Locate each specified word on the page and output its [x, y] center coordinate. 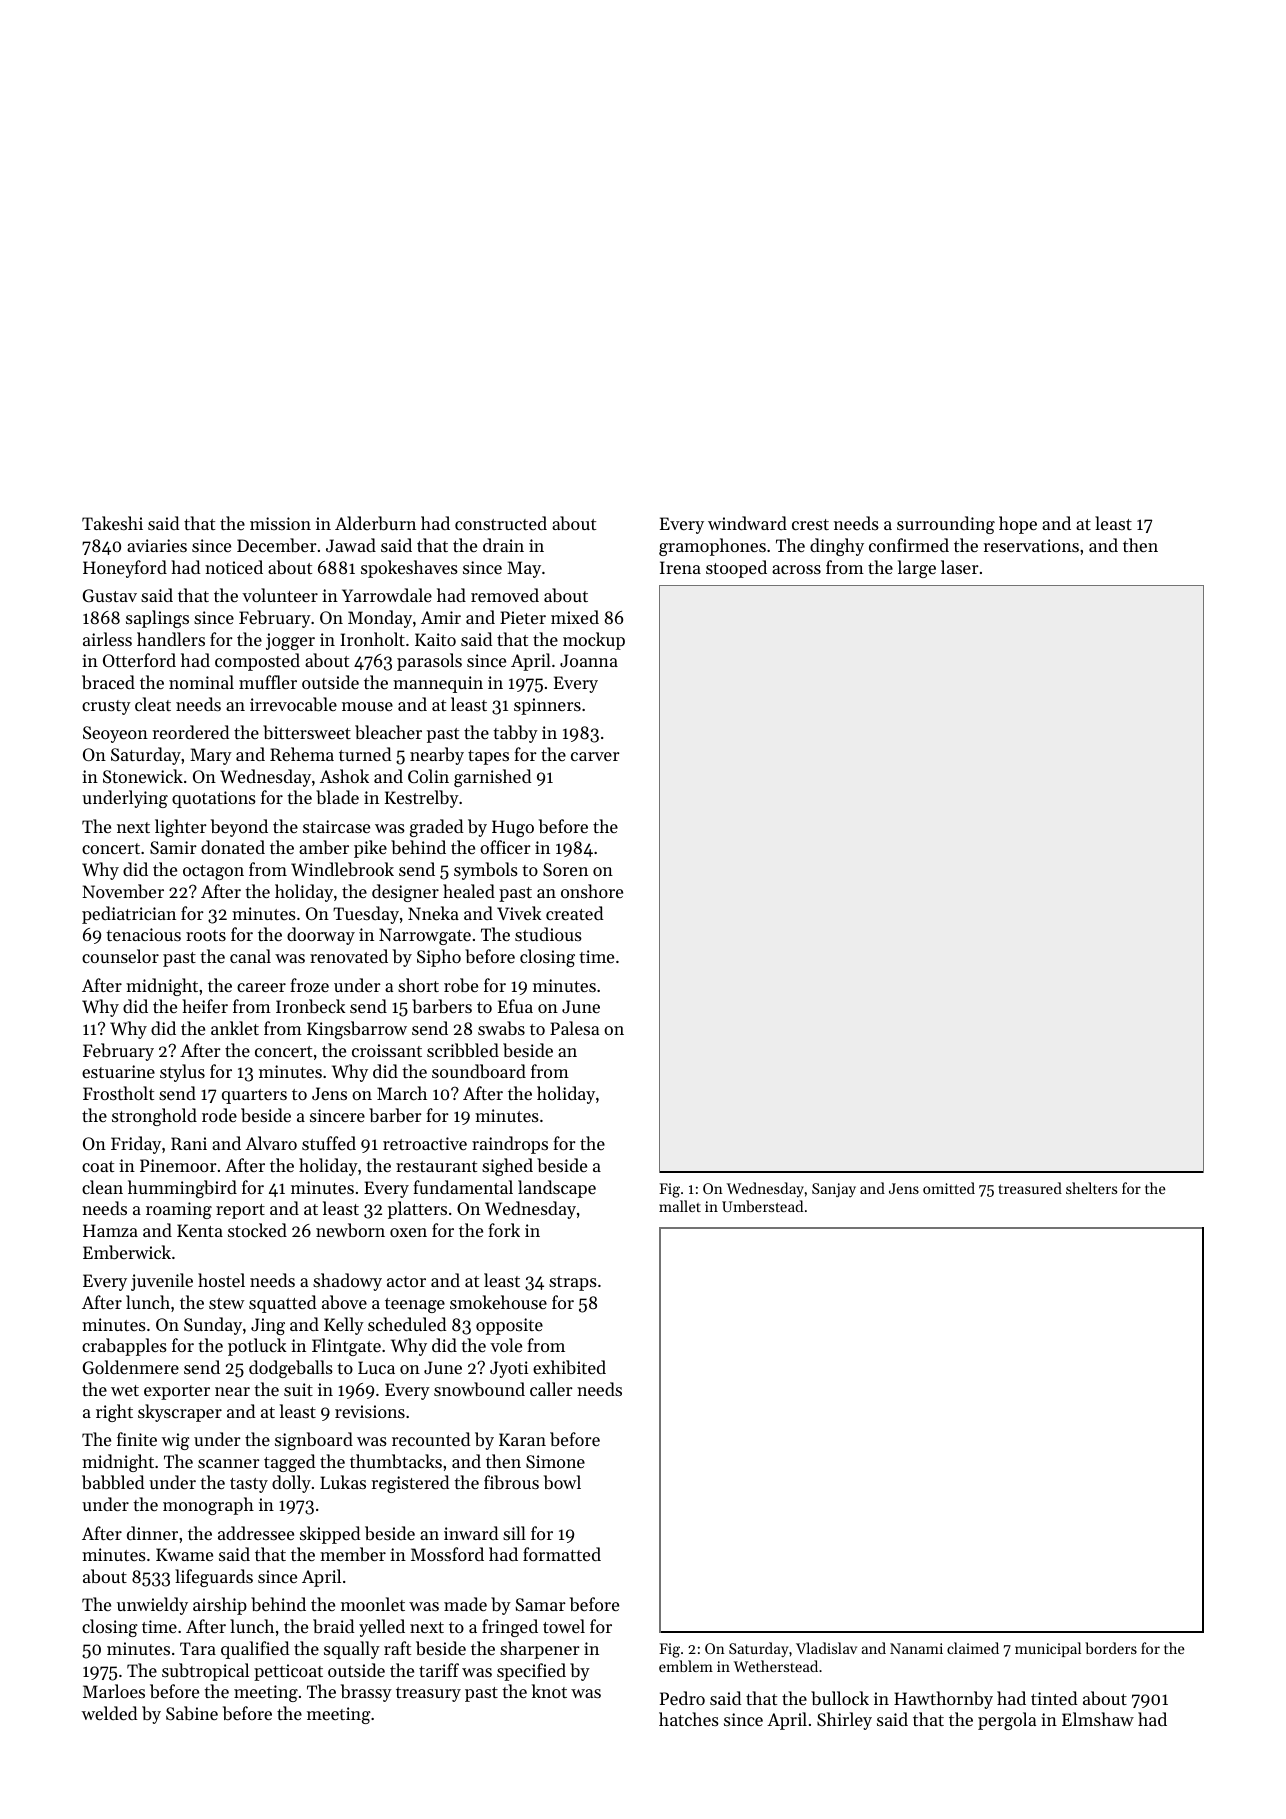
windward [747, 523]
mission [280, 523]
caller [551, 1389]
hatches [689, 1719]
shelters [1091, 1188]
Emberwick [127, 1252]
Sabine [192, 1713]
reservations [1031, 545]
